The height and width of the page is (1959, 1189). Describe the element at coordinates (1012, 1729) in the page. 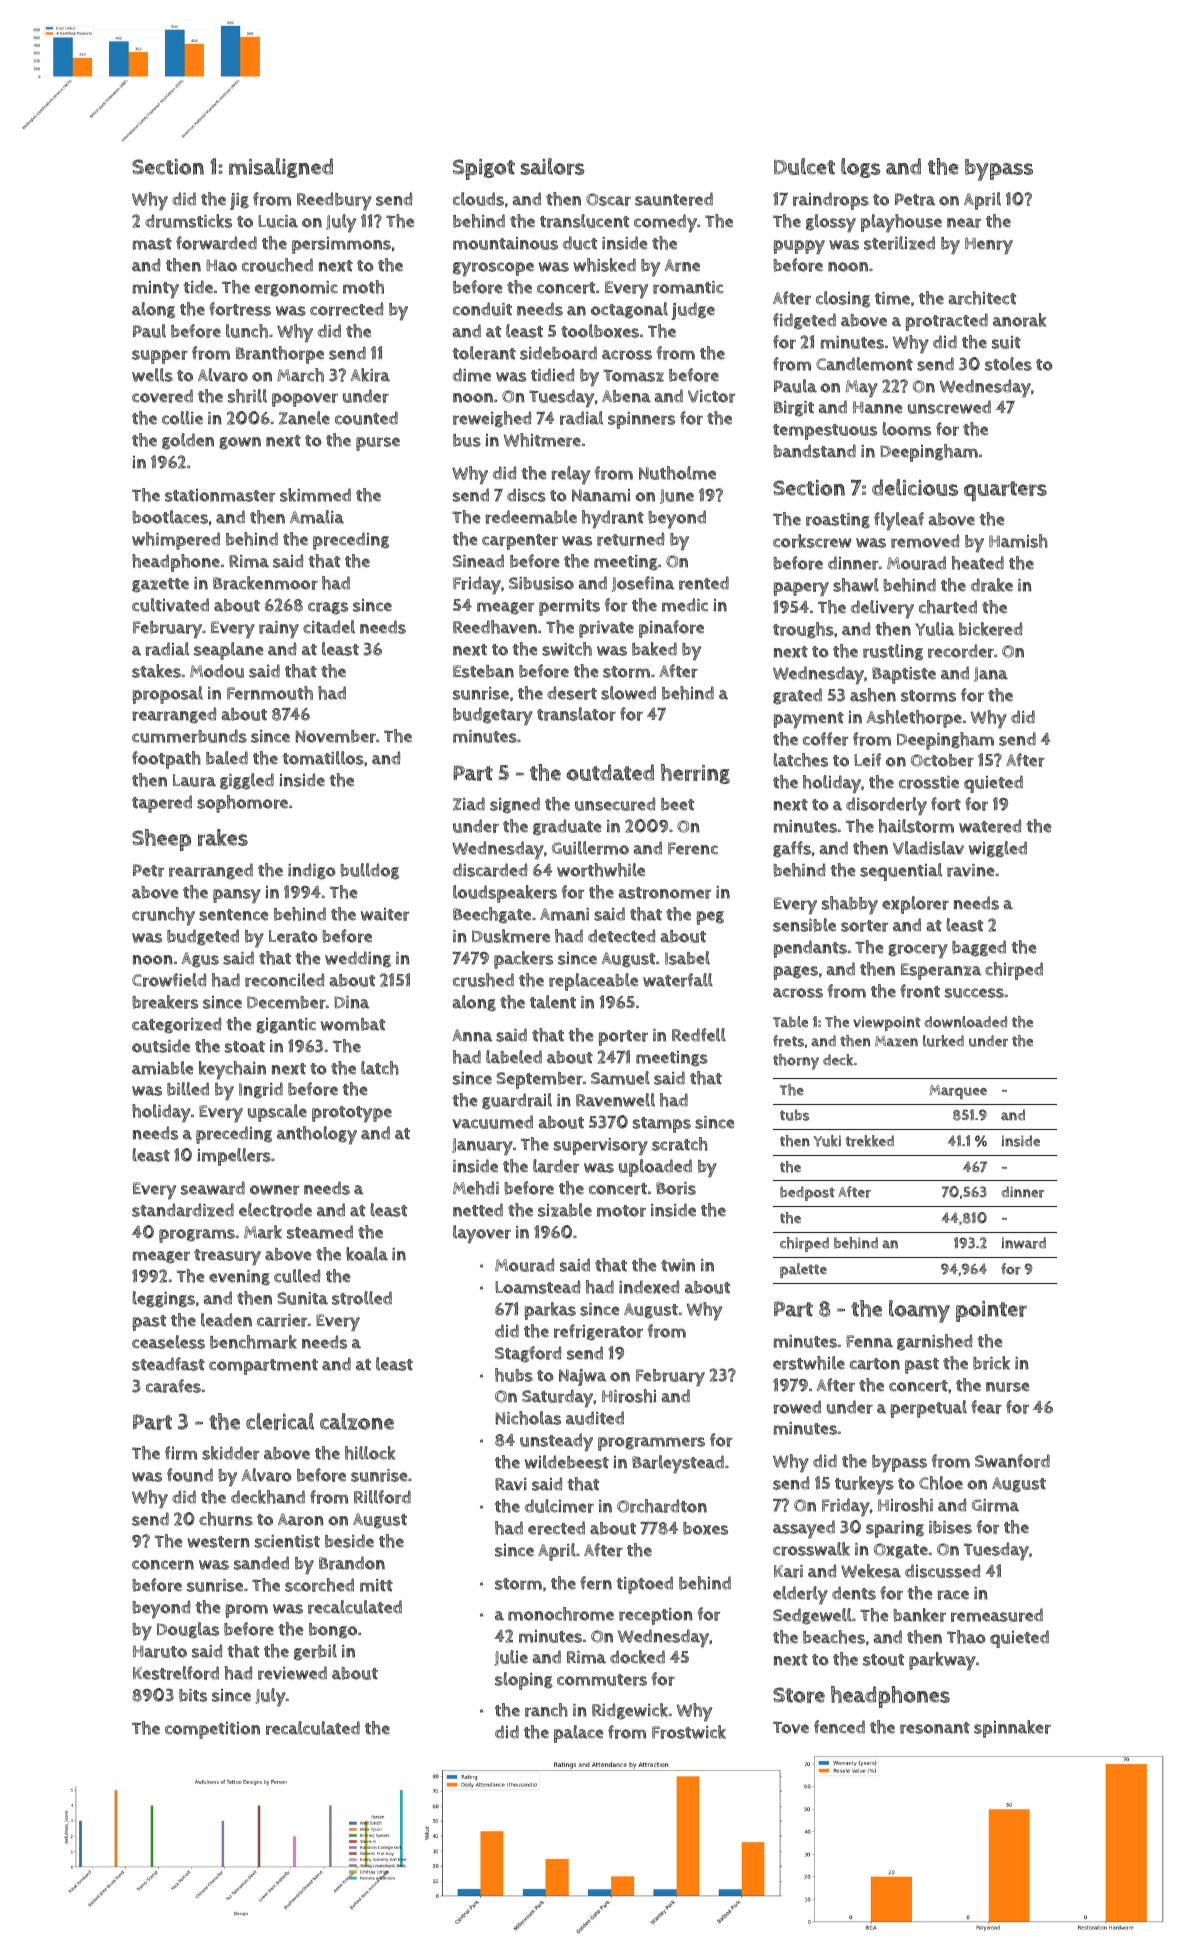

I see `spinnaker` at that location.
